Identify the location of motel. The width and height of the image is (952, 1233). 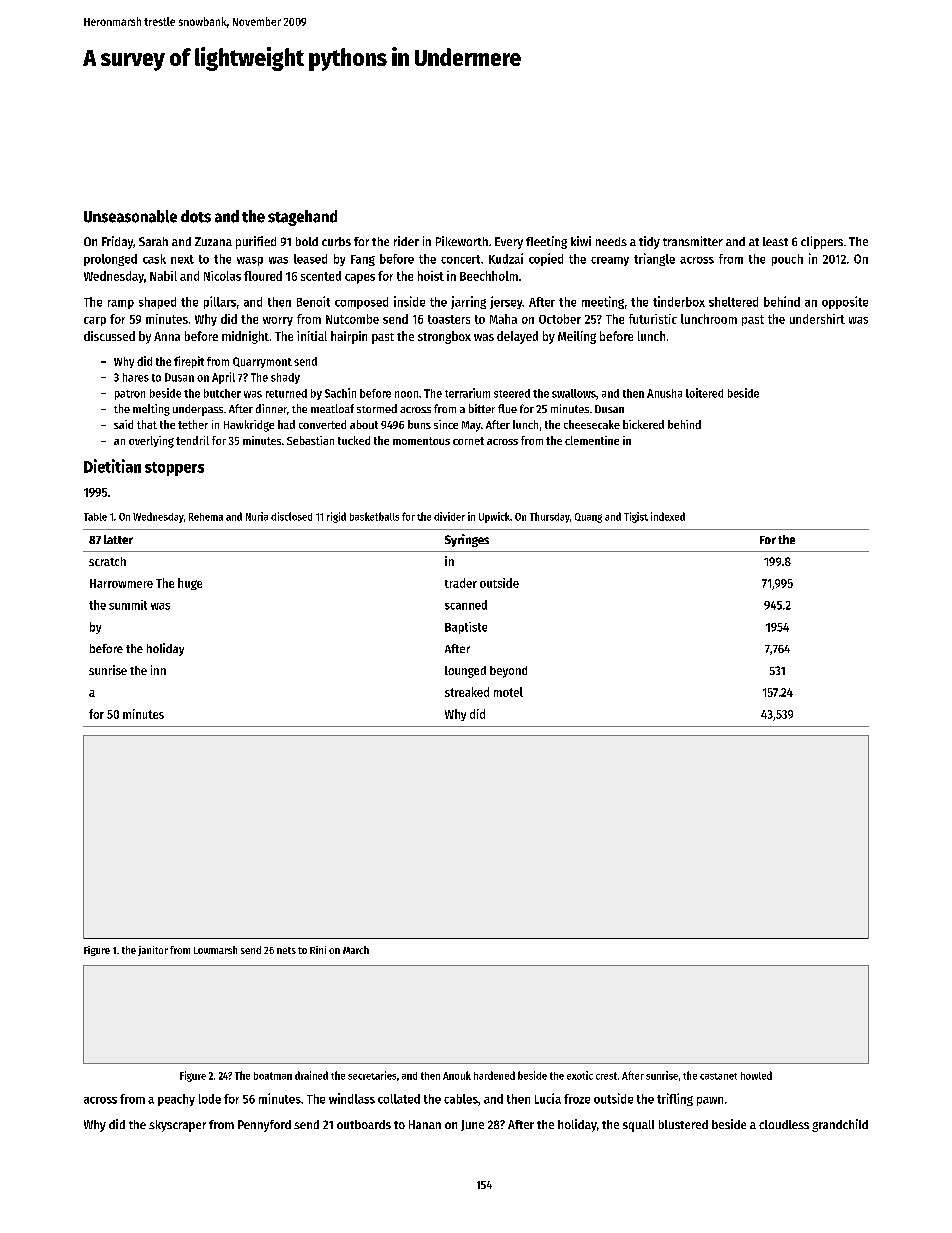
(508, 692).
